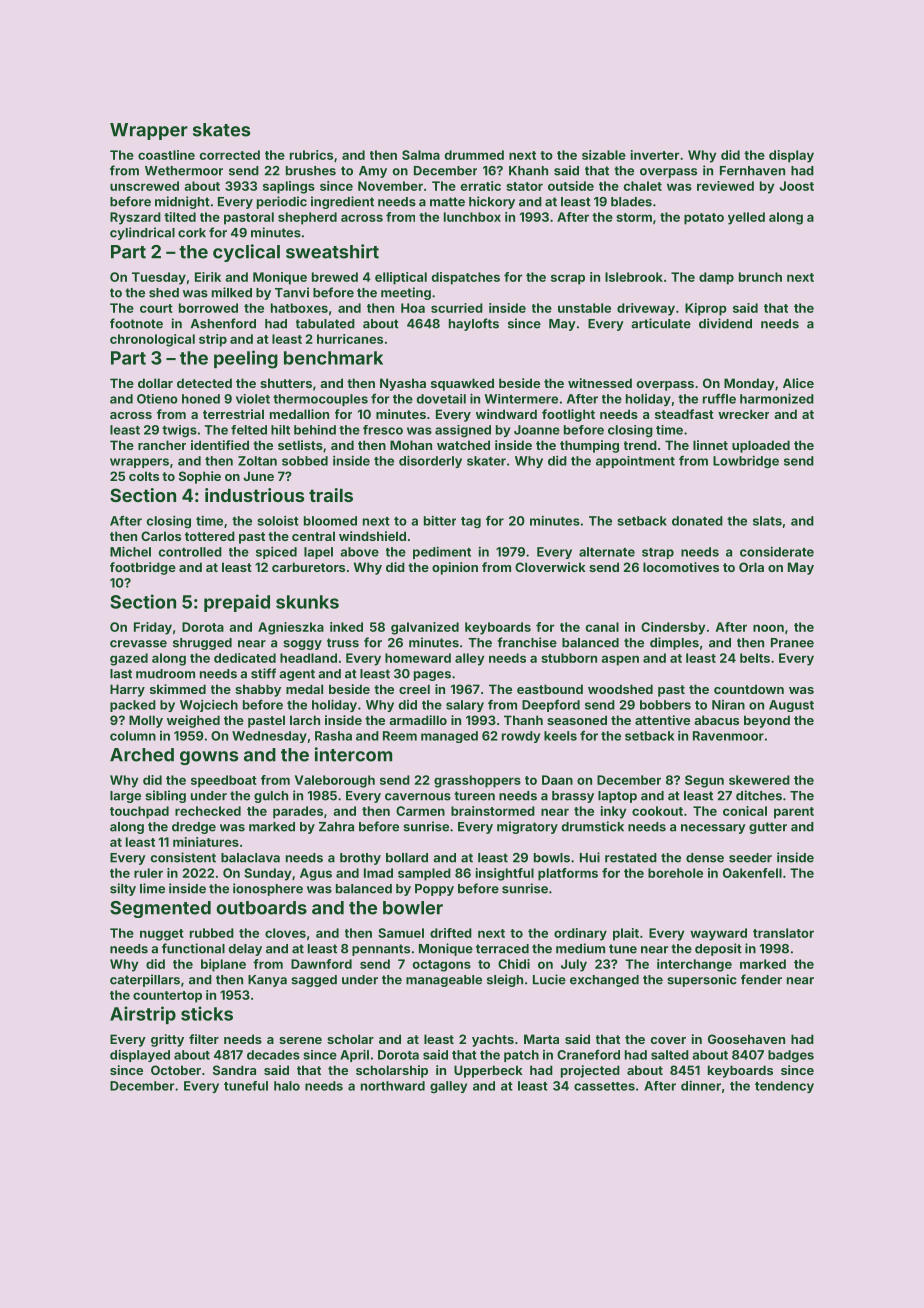 The width and height of the screenshot is (924, 1308). What do you see at coordinates (752, 171) in the screenshot?
I see `Fernhaven` at bounding box center [752, 171].
